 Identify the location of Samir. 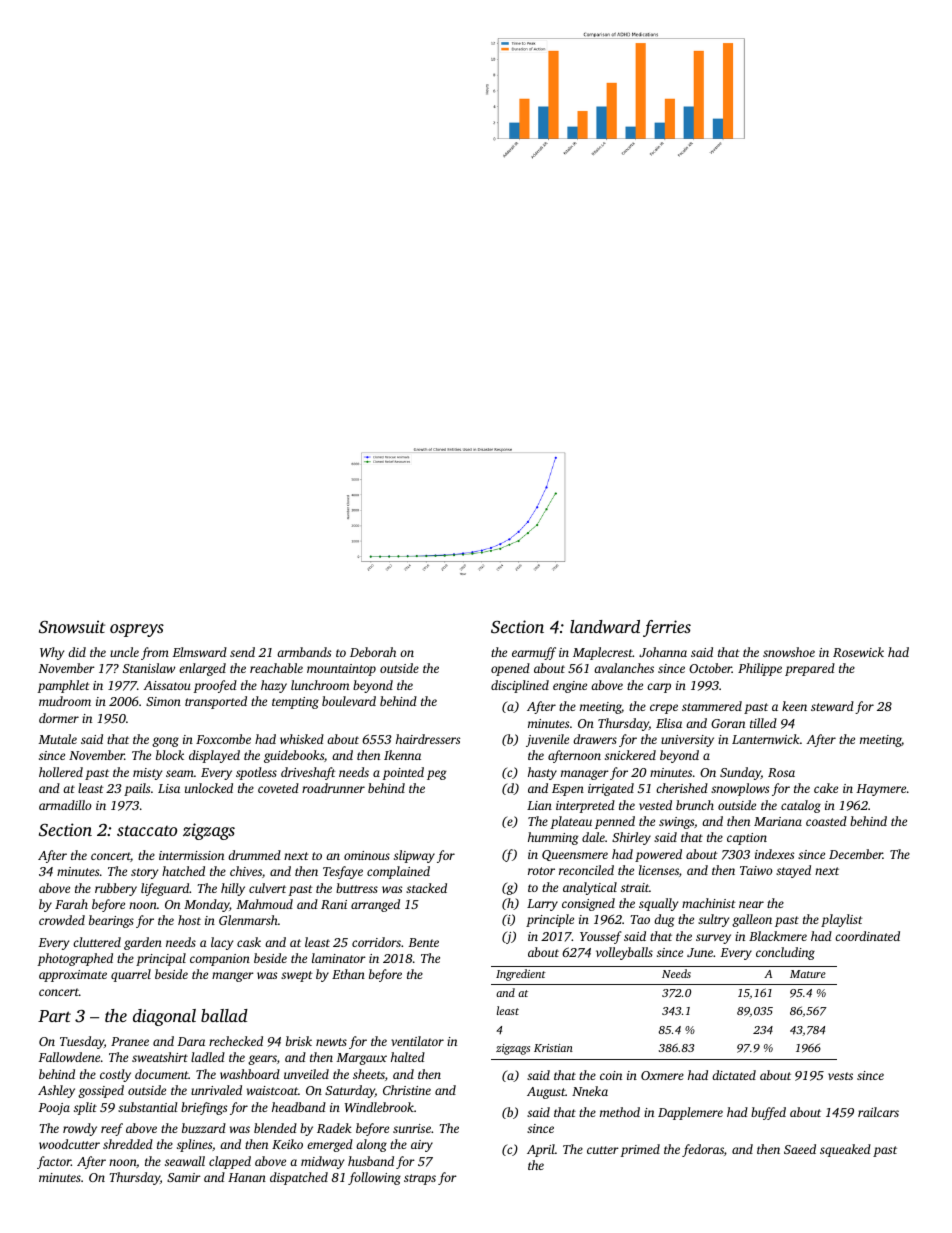
(184, 1177).
